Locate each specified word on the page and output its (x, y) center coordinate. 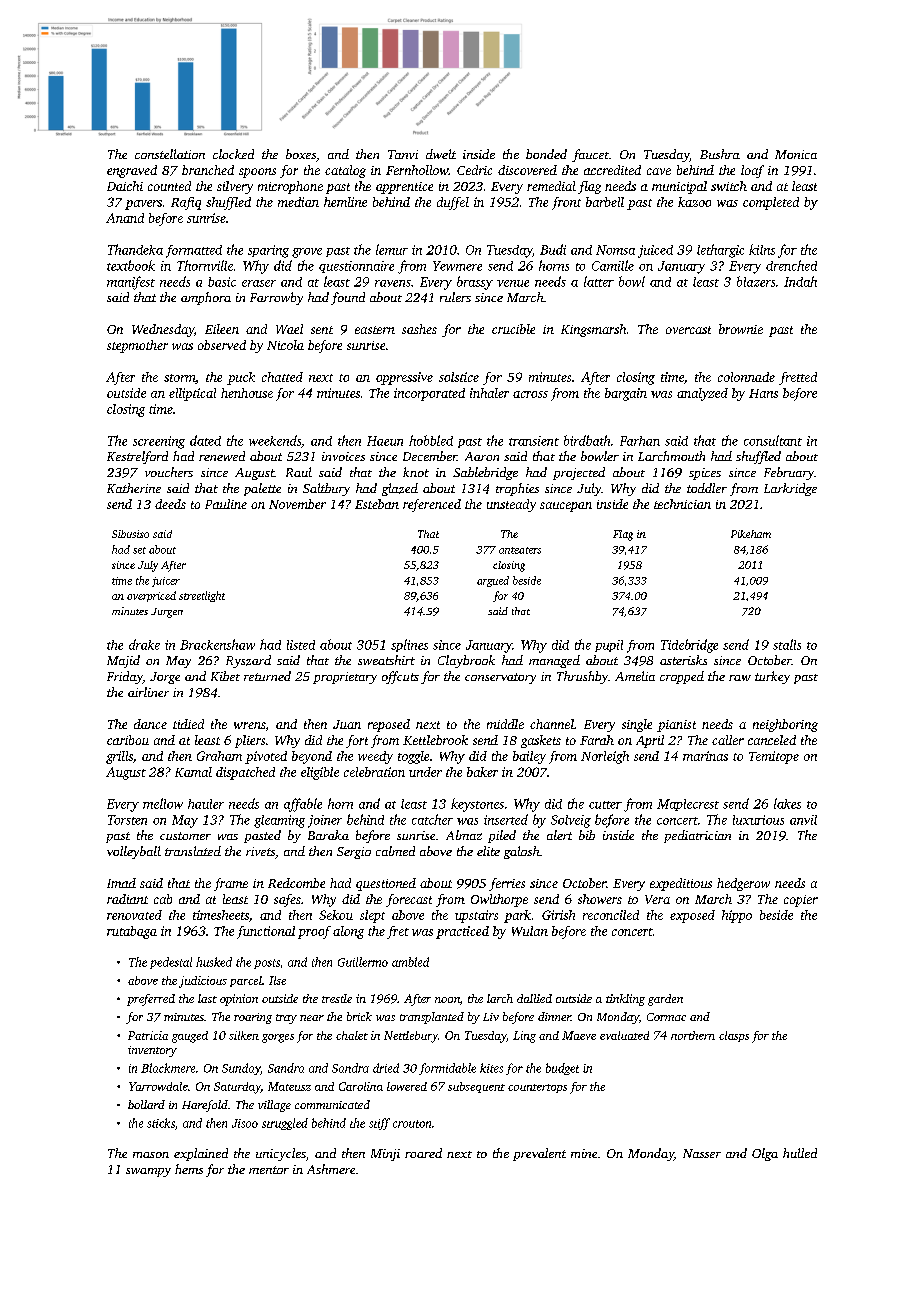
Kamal (193, 772)
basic (222, 282)
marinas (705, 756)
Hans (763, 393)
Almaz (464, 835)
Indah (800, 281)
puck (241, 378)
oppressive (404, 378)
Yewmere (457, 266)
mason (151, 1155)
